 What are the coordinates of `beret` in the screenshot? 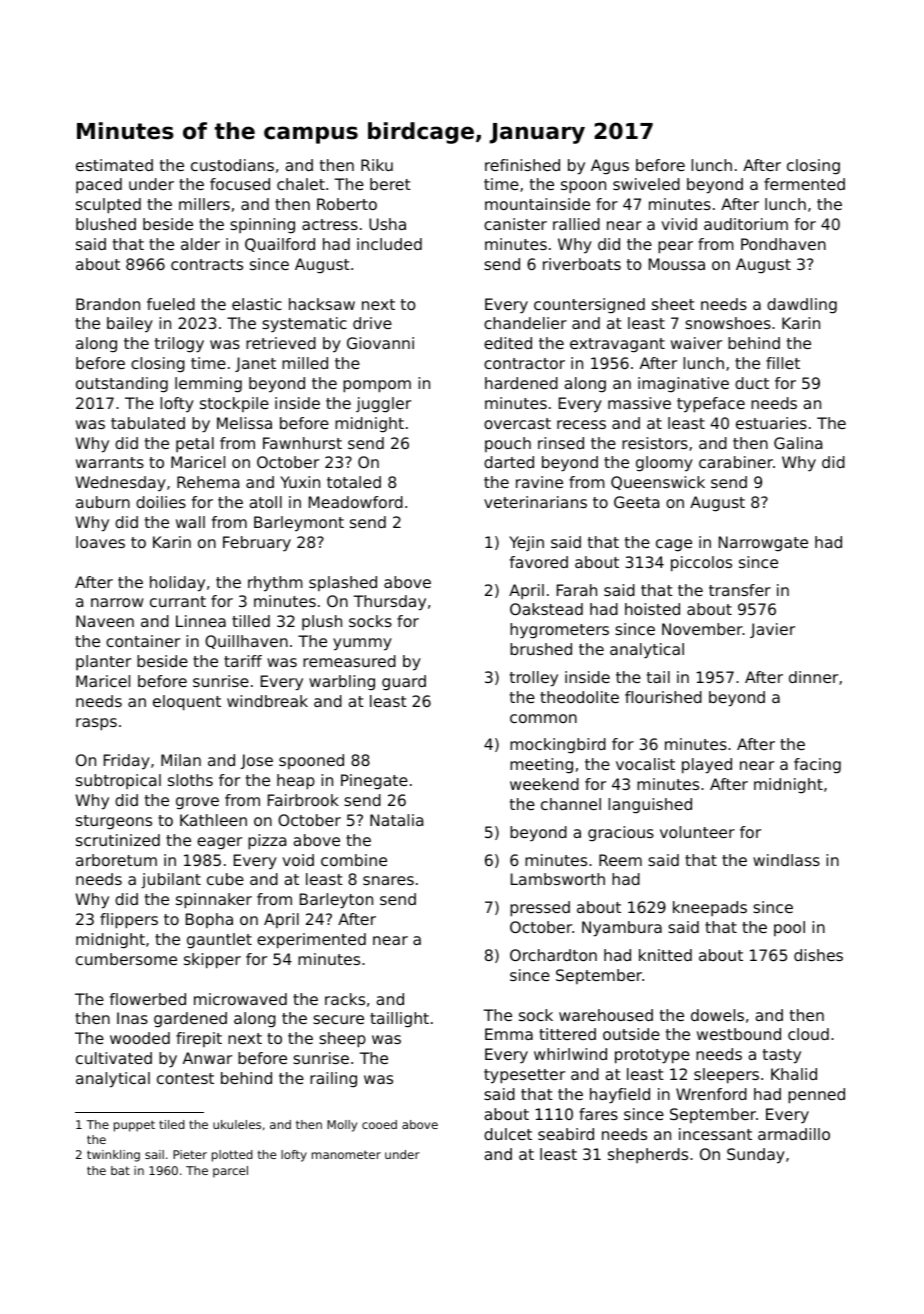 It's located at (390, 184).
